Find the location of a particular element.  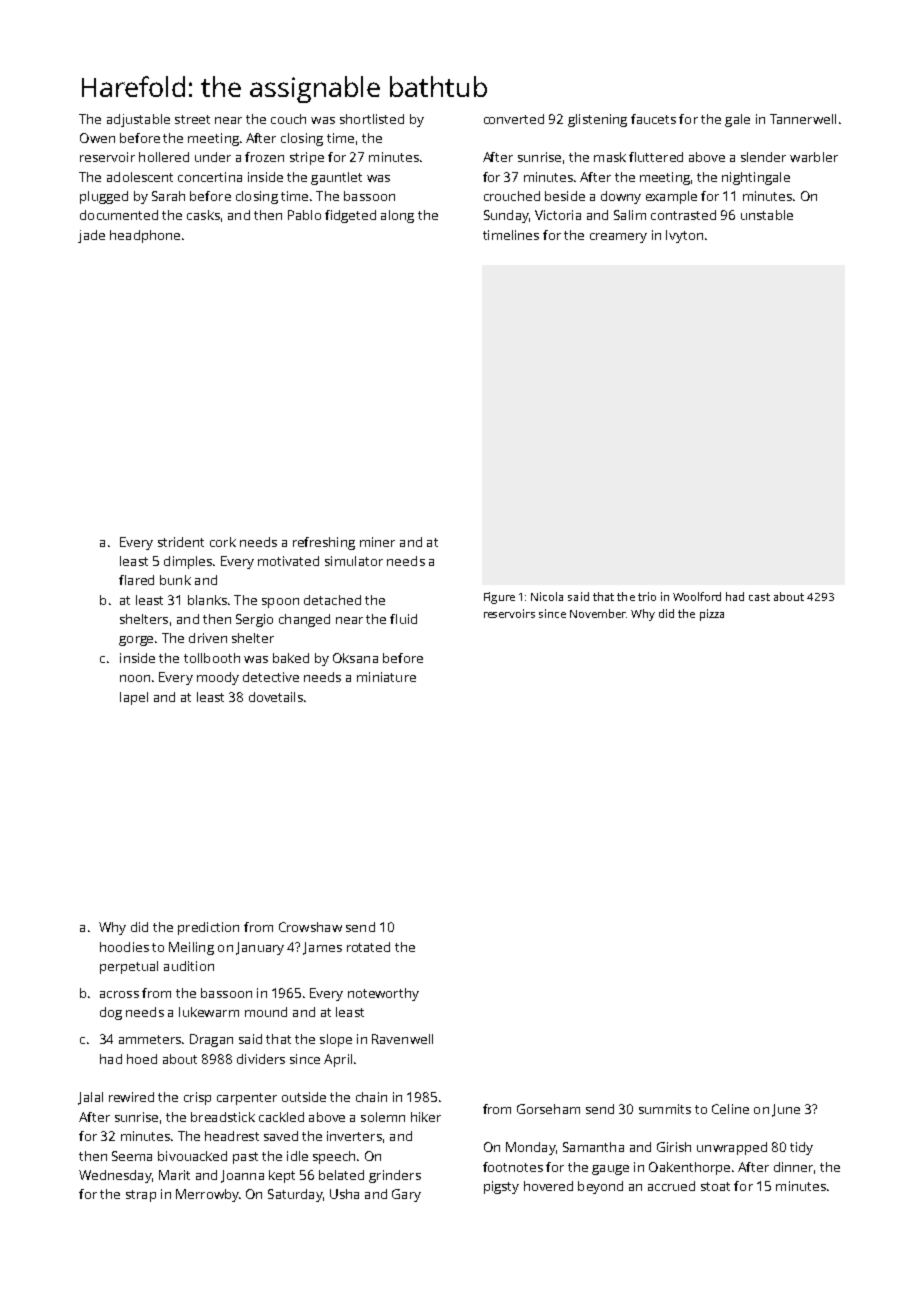

cast is located at coordinates (759, 597).
